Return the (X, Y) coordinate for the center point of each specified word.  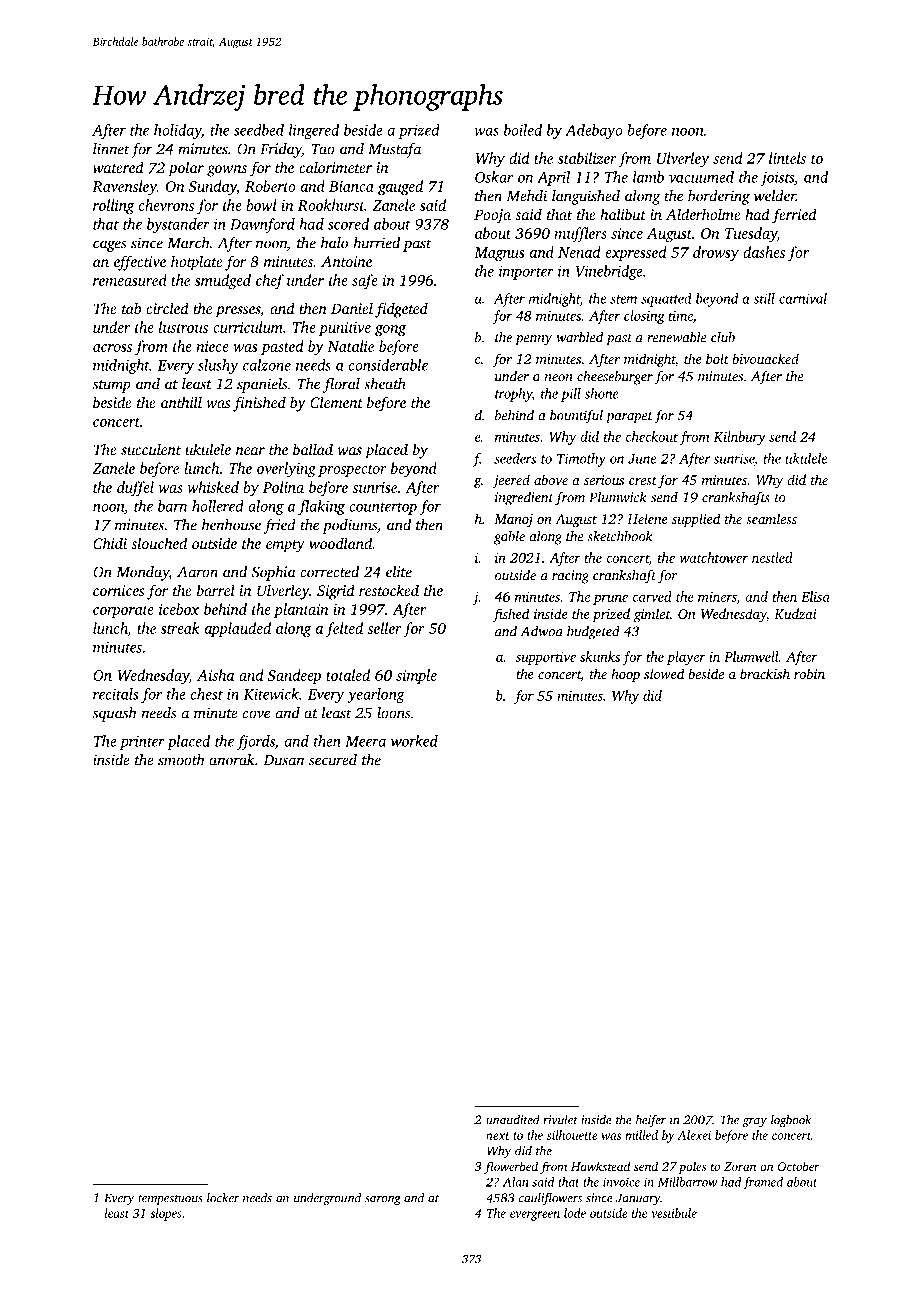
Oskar (494, 177)
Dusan (284, 760)
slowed (664, 673)
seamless (771, 518)
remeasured (130, 280)
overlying (286, 470)
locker (223, 1198)
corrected (329, 572)
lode (575, 1213)
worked (414, 741)
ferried (794, 216)
